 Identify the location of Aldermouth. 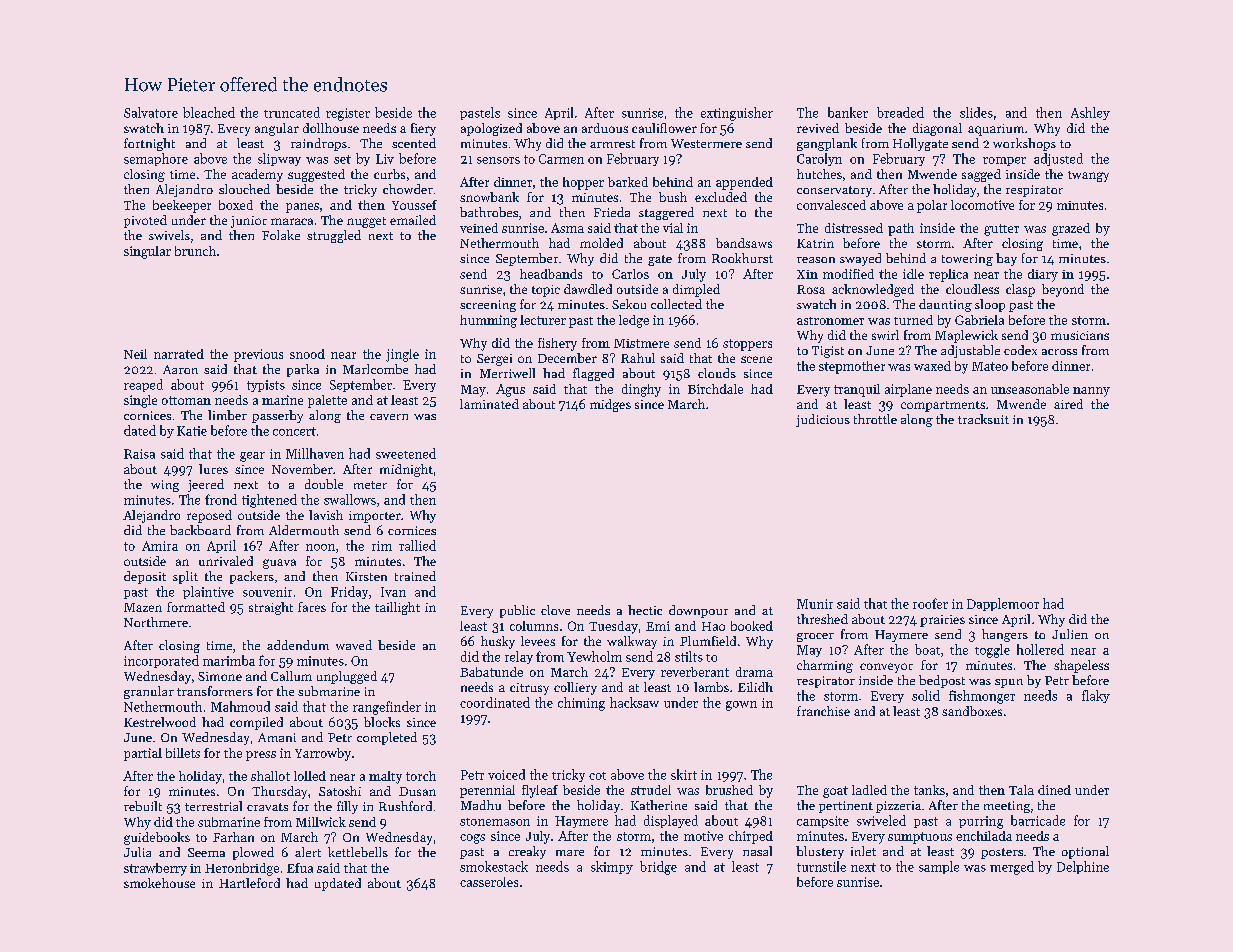
(304, 530).
